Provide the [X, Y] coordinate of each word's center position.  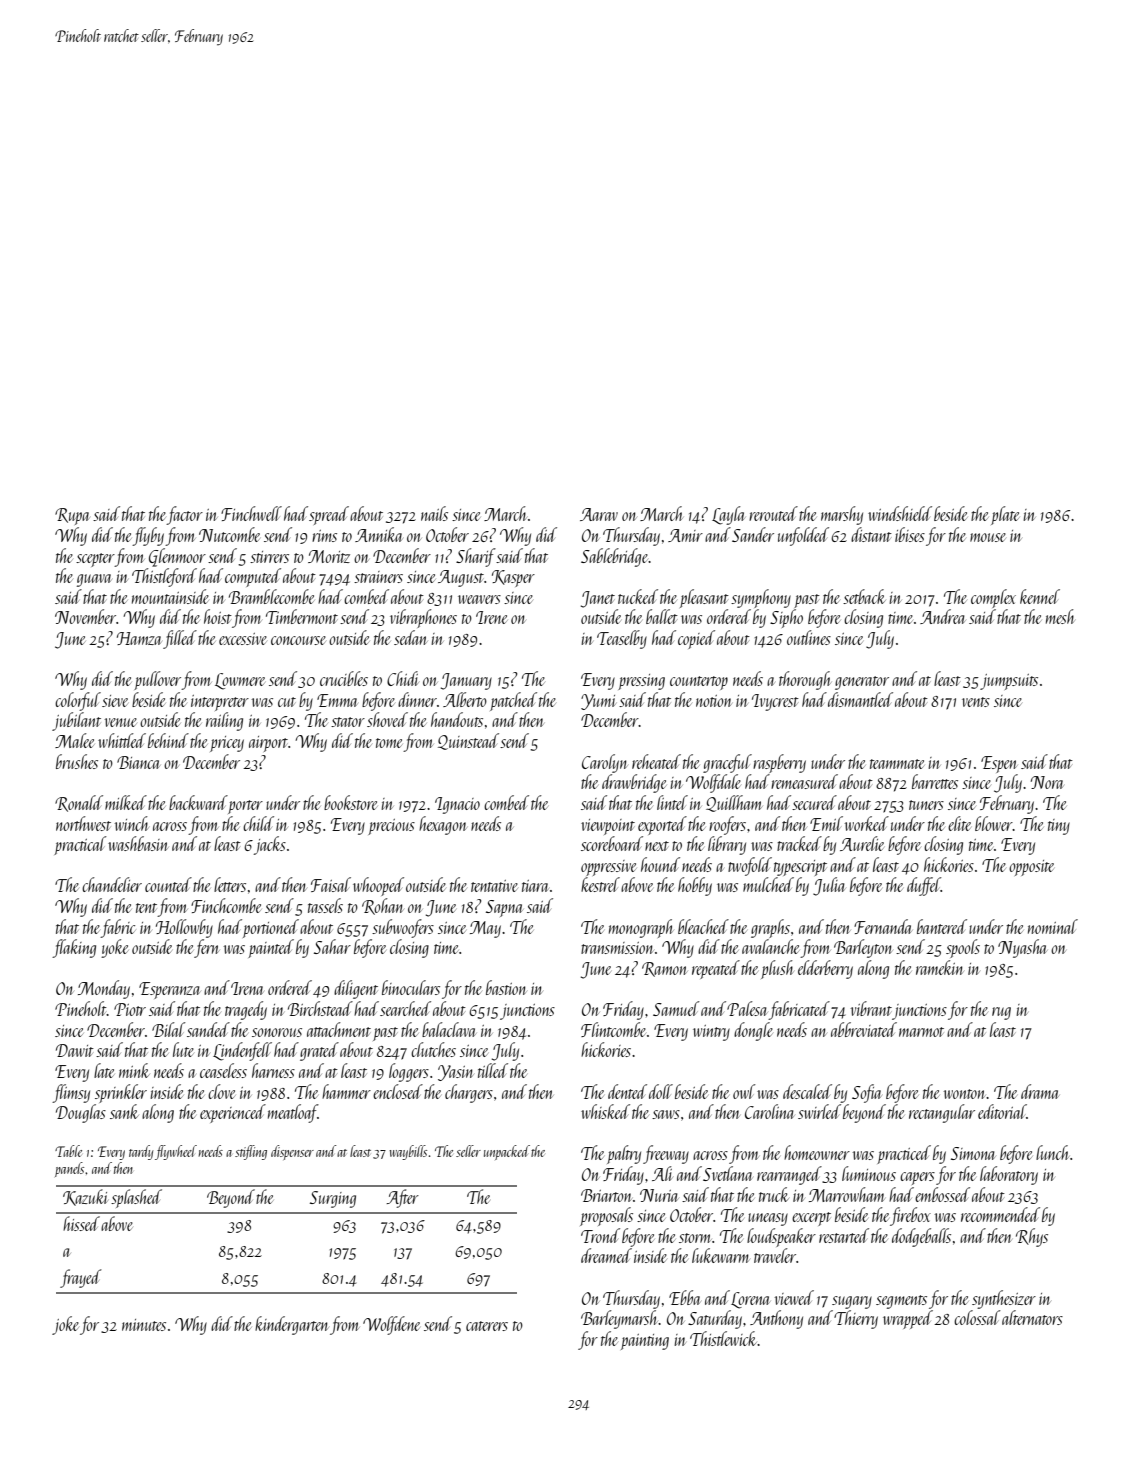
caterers [487, 1326]
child [258, 823]
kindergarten [292, 1325]
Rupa [72, 516]
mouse [988, 537]
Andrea [943, 616]
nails [434, 513]
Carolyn [605, 763]
